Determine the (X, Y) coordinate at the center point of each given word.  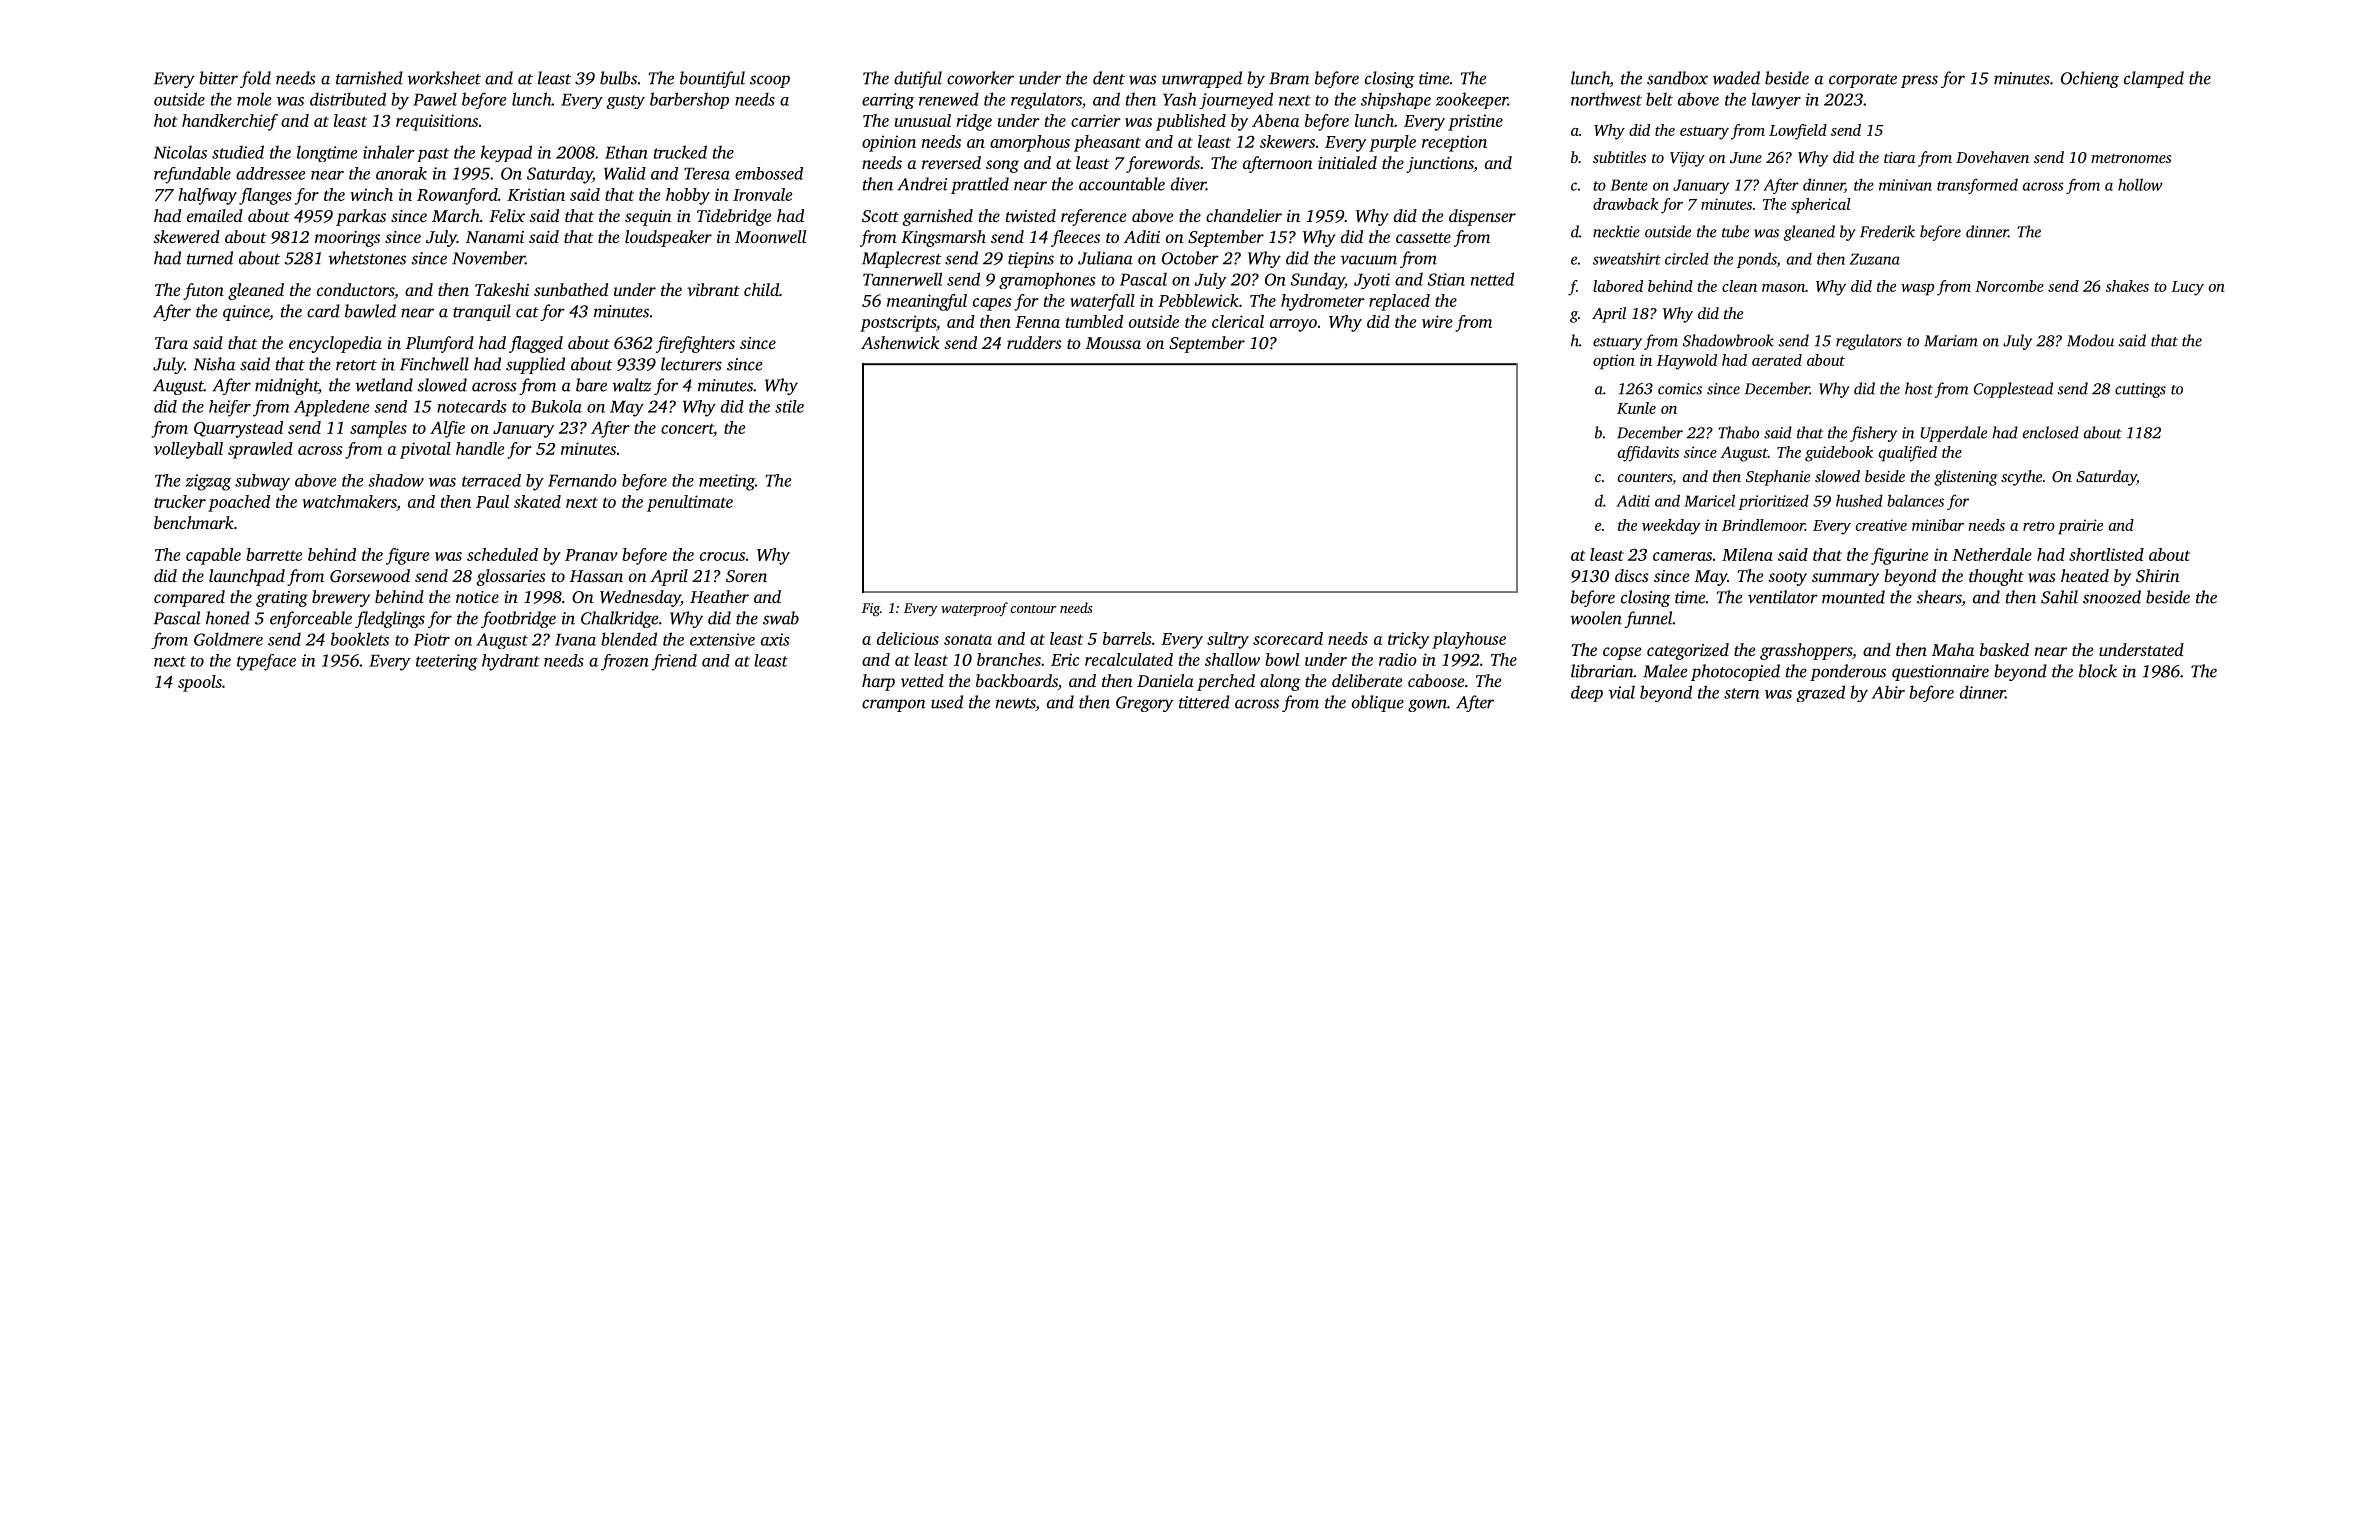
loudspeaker (668, 238)
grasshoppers (1806, 651)
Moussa (1113, 343)
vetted (922, 680)
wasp (1917, 290)
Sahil (2059, 597)
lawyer (1776, 100)
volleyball (188, 450)
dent (1109, 78)
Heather (719, 596)
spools (200, 683)
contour (1033, 609)
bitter (218, 78)
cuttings (2140, 390)
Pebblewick (1198, 300)
